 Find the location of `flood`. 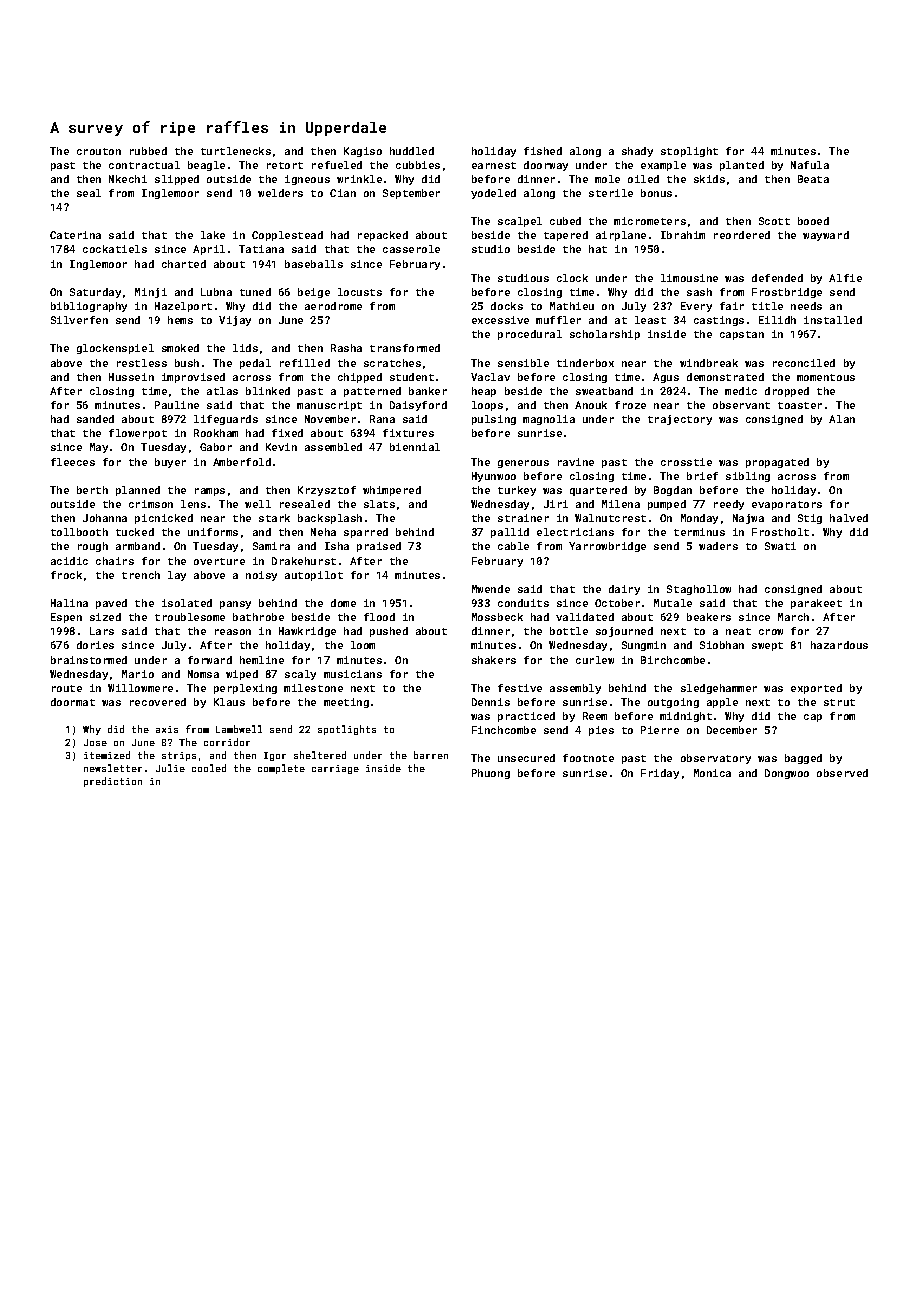

flood is located at coordinates (379, 617).
